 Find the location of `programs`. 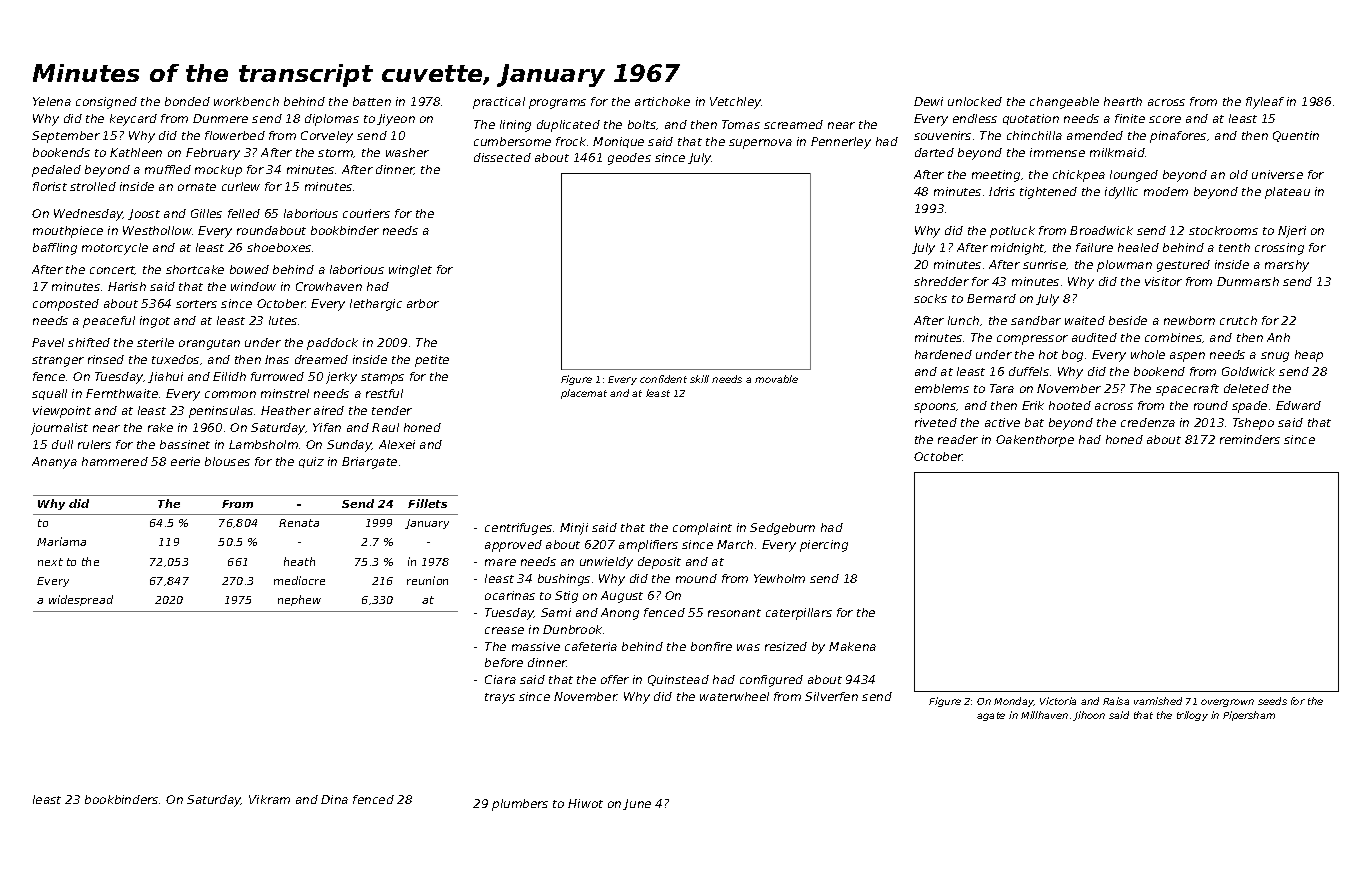

programs is located at coordinates (557, 104).
